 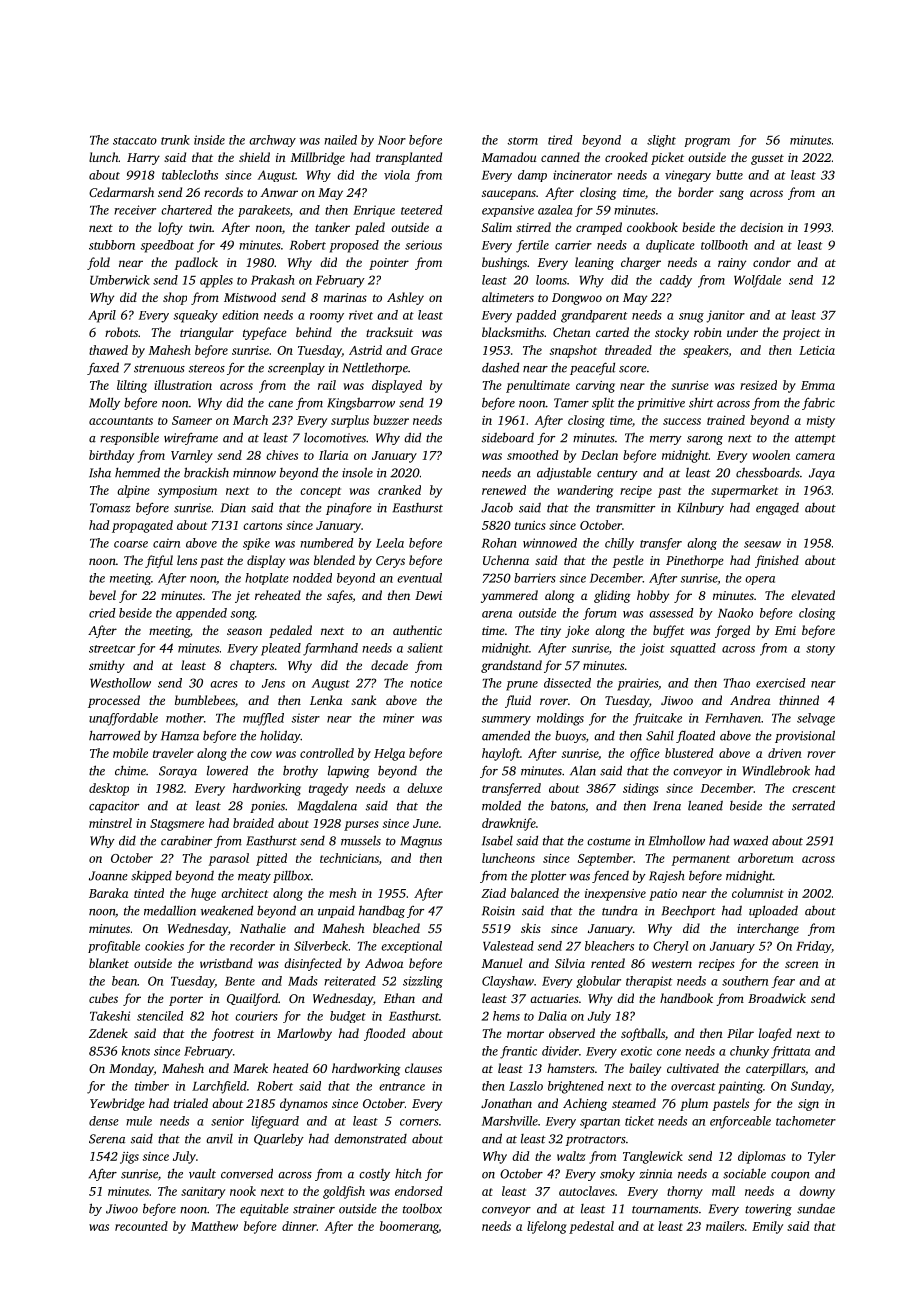 What do you see at coordinates (737, 683) in the image?
I see `Thao` at bounding box center [737, 683].
